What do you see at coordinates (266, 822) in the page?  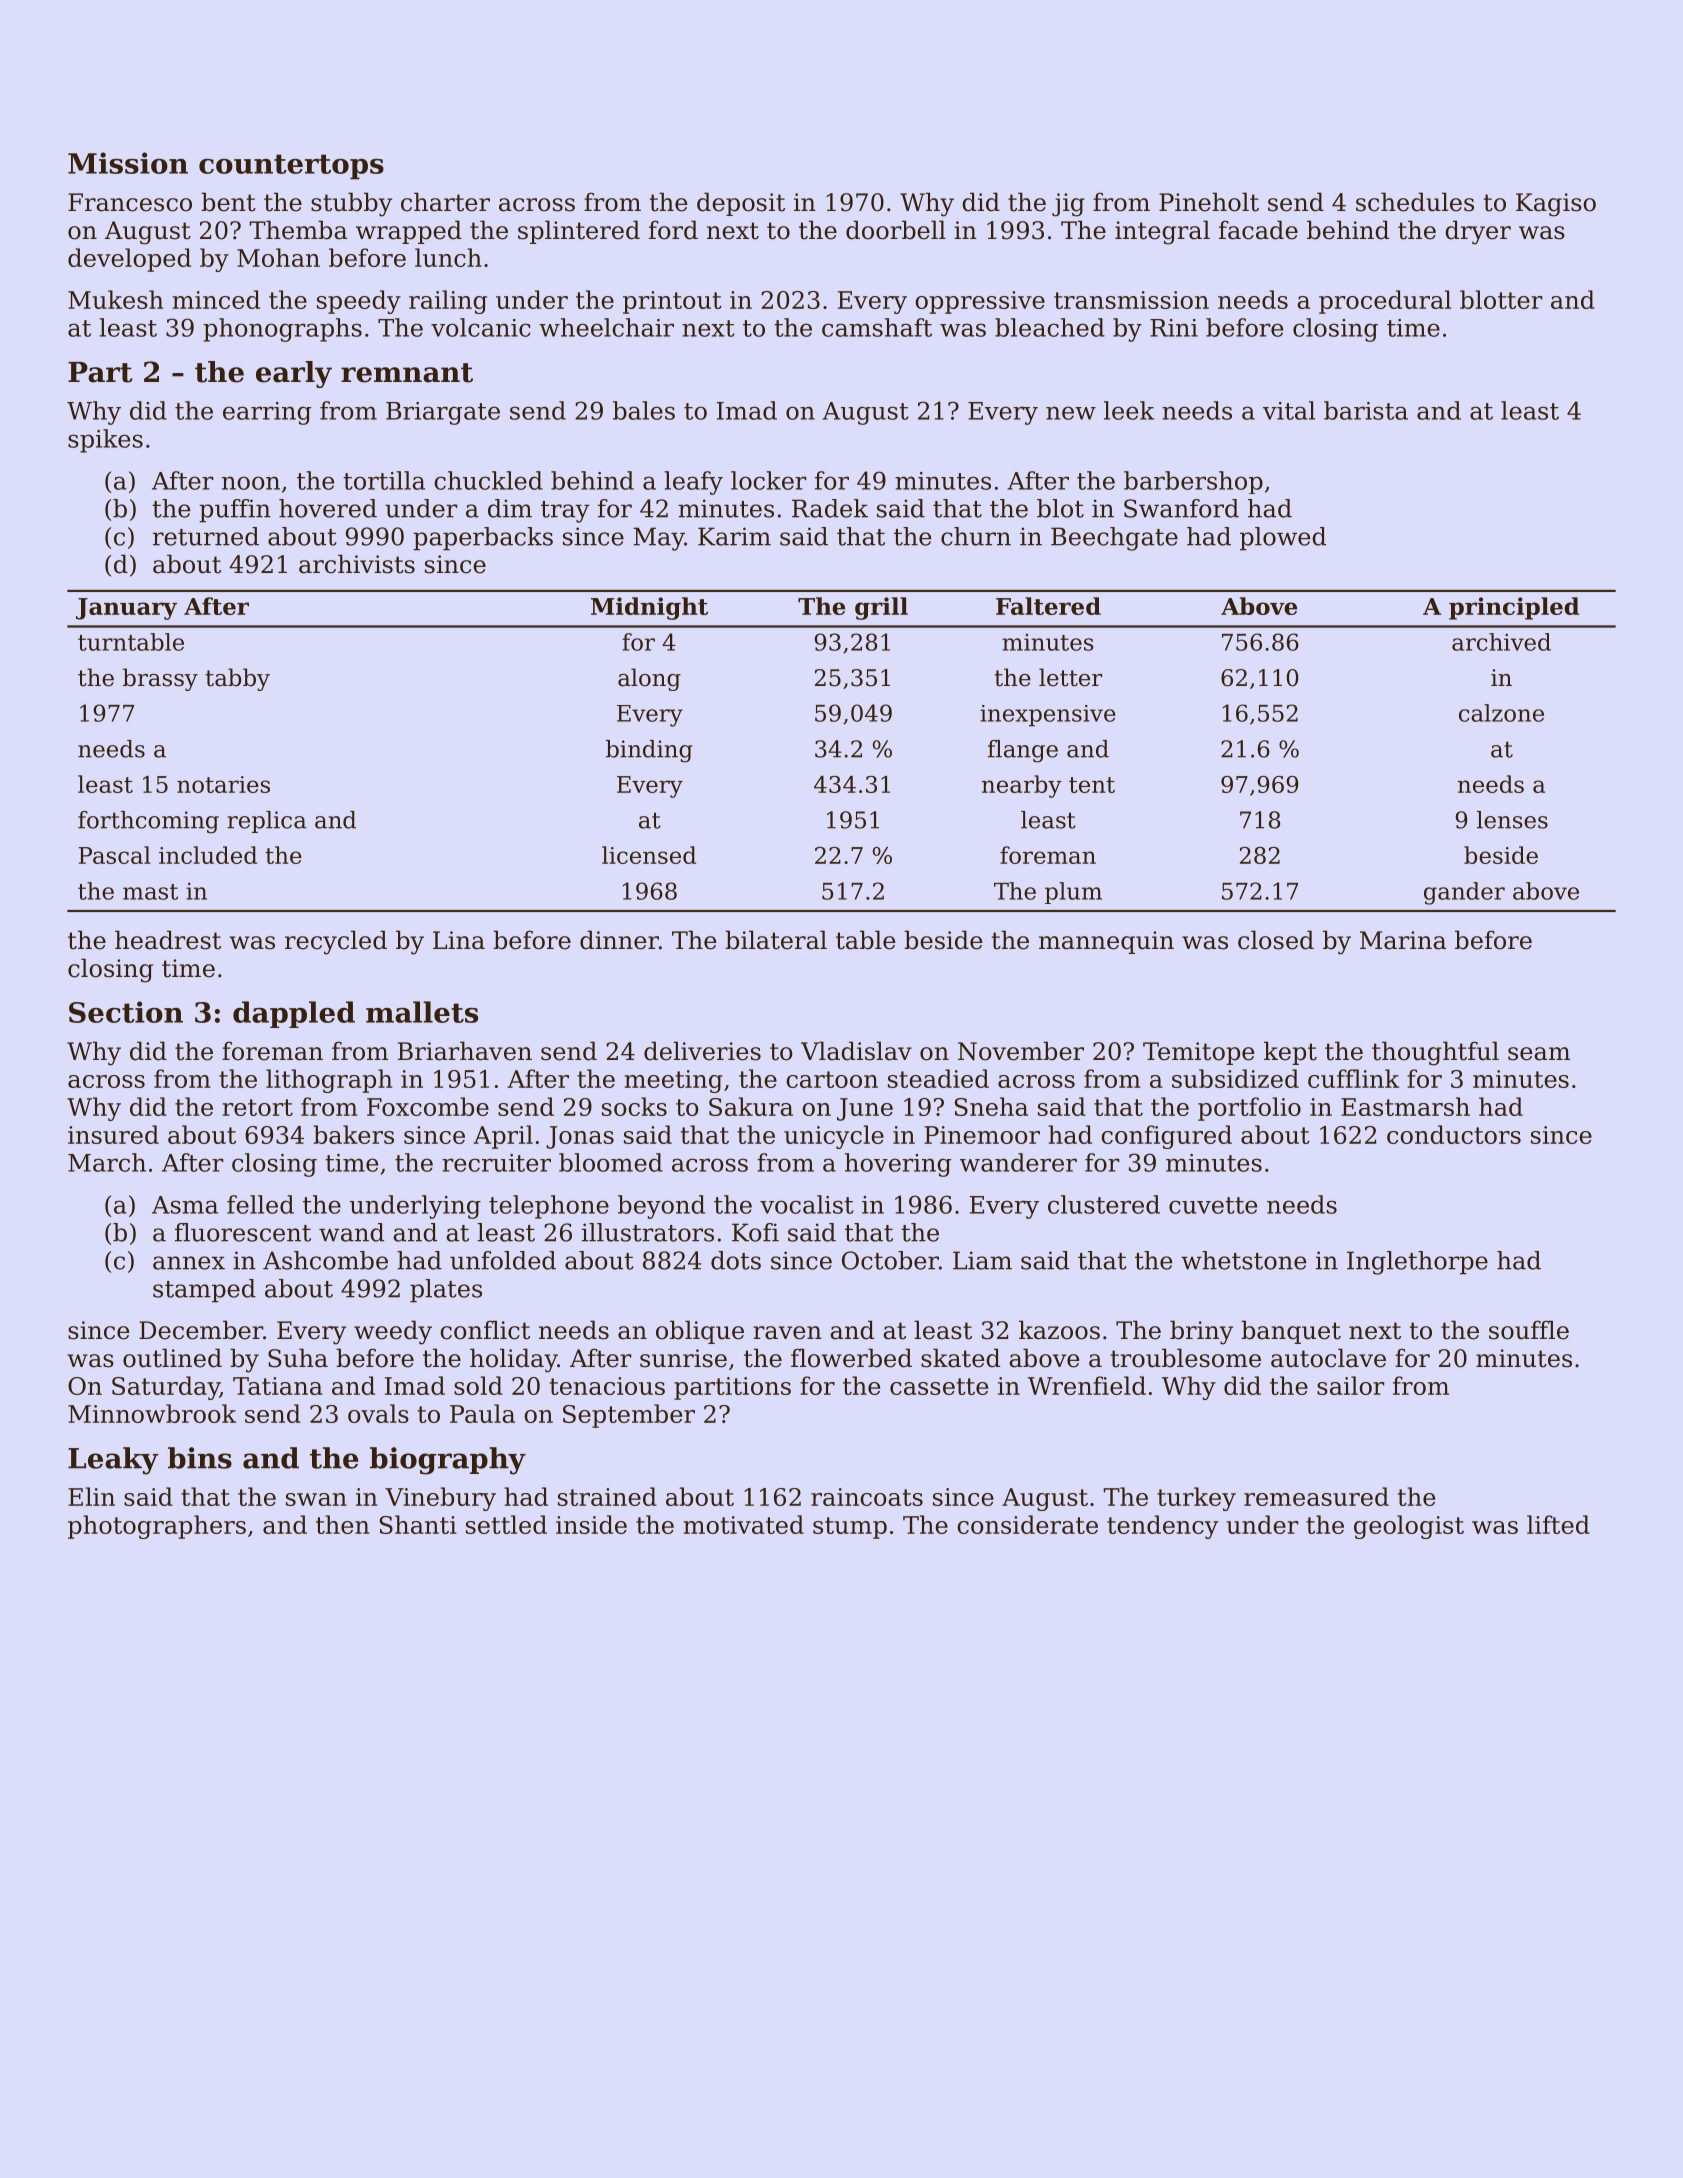 I see `replica` at bounding box center [266, 822].
